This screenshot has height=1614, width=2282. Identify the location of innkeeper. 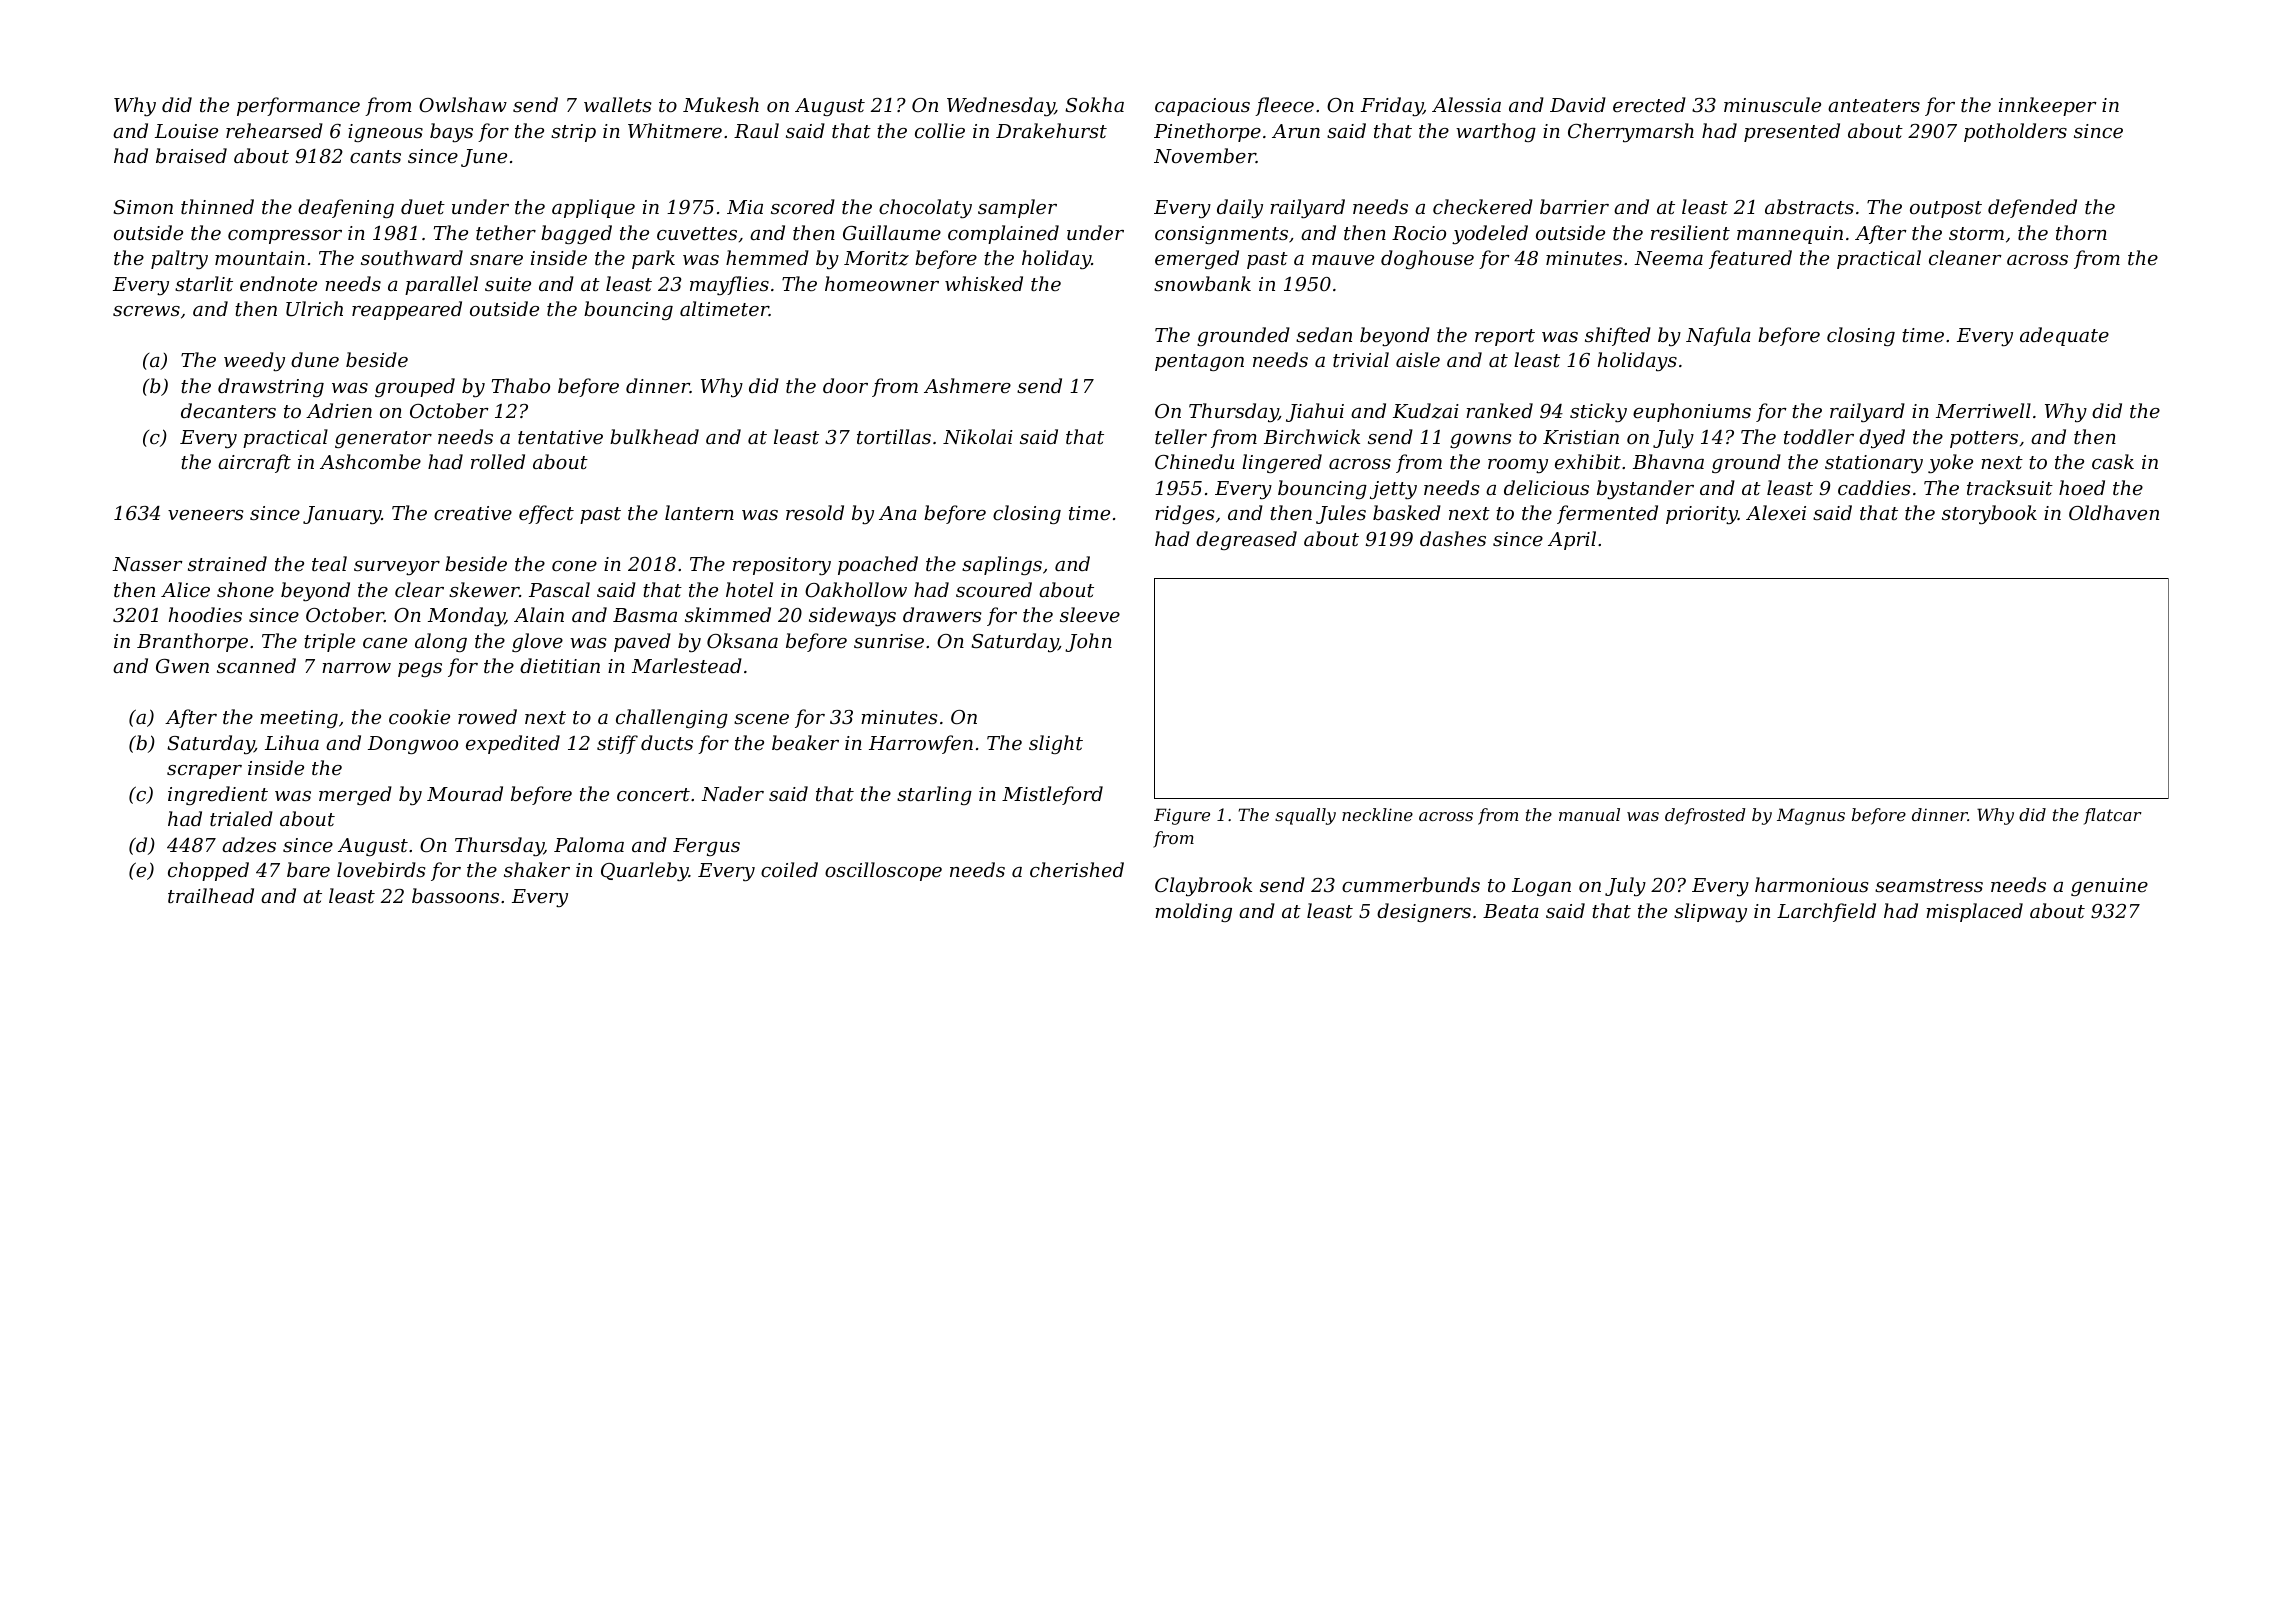
(2048, 106).
